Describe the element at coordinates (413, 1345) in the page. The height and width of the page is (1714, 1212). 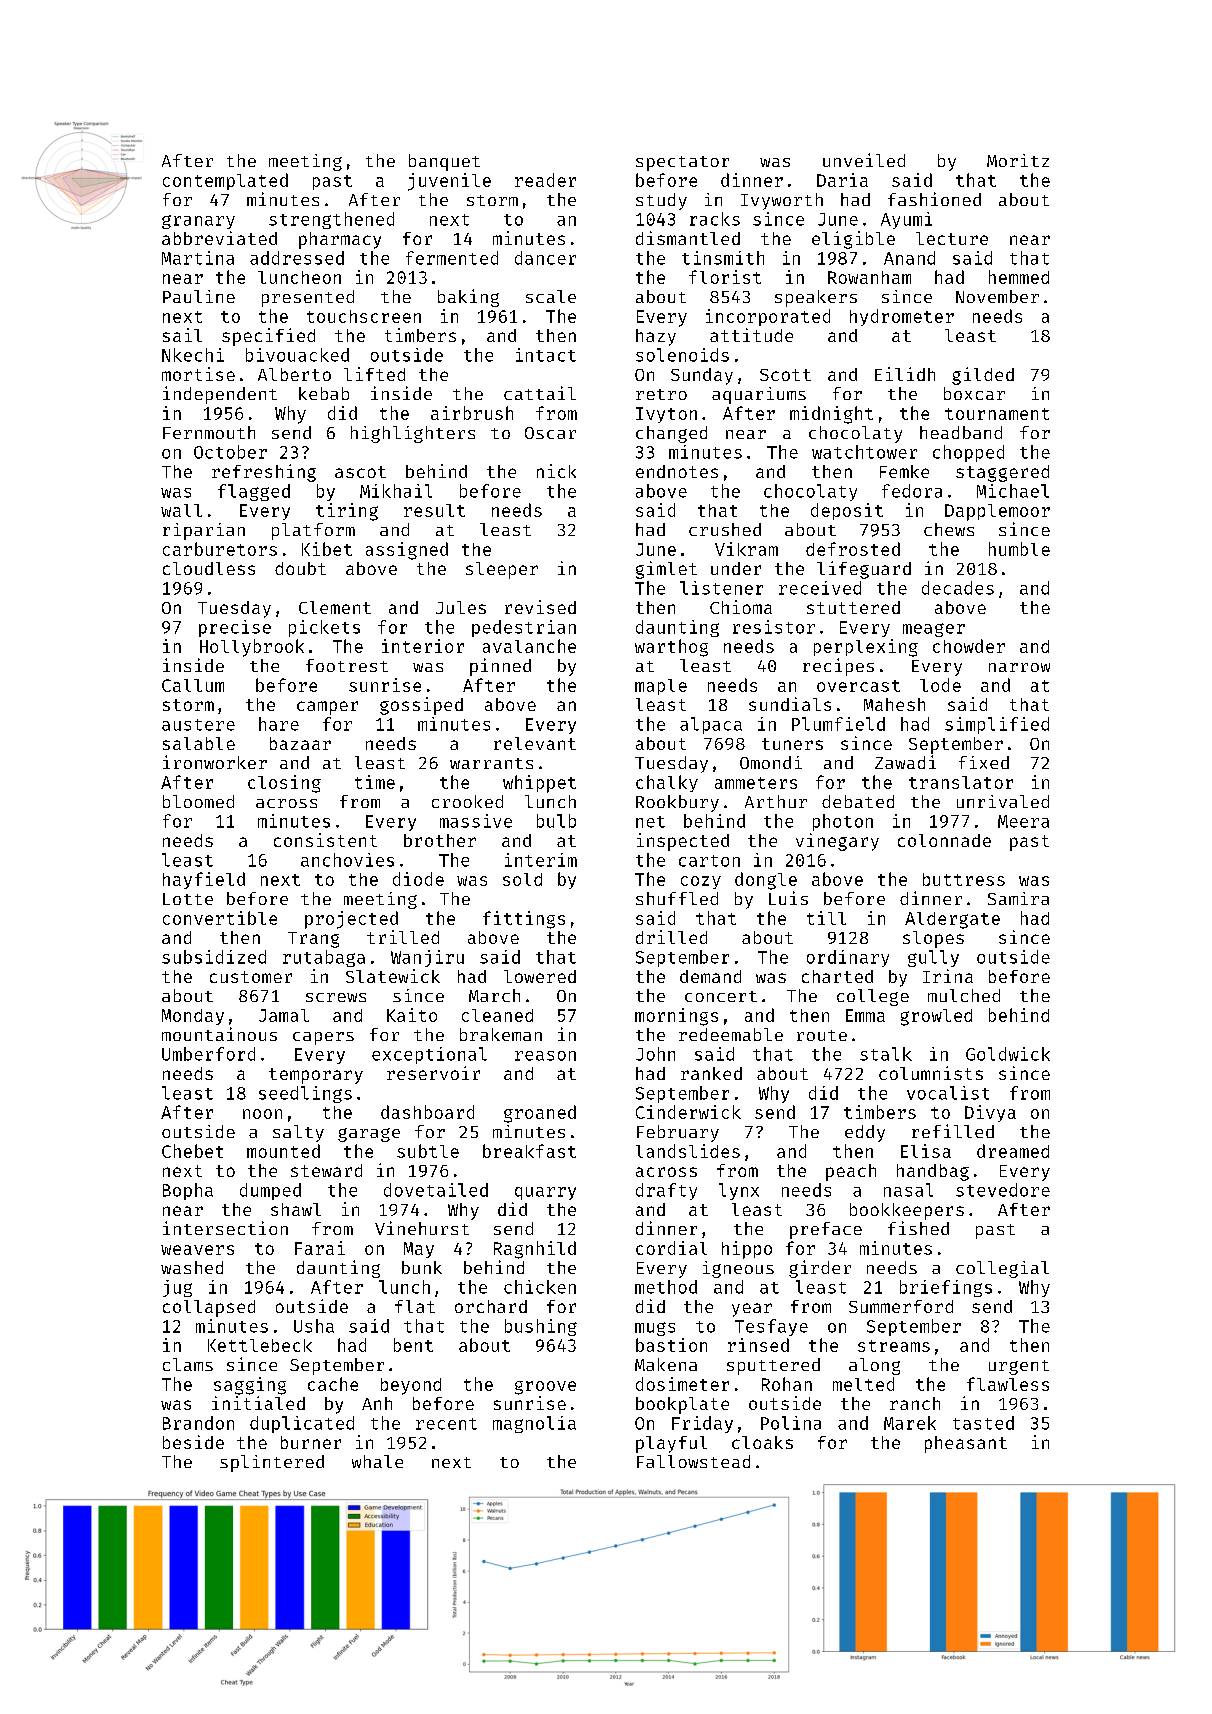
I see `bent` at that location.
